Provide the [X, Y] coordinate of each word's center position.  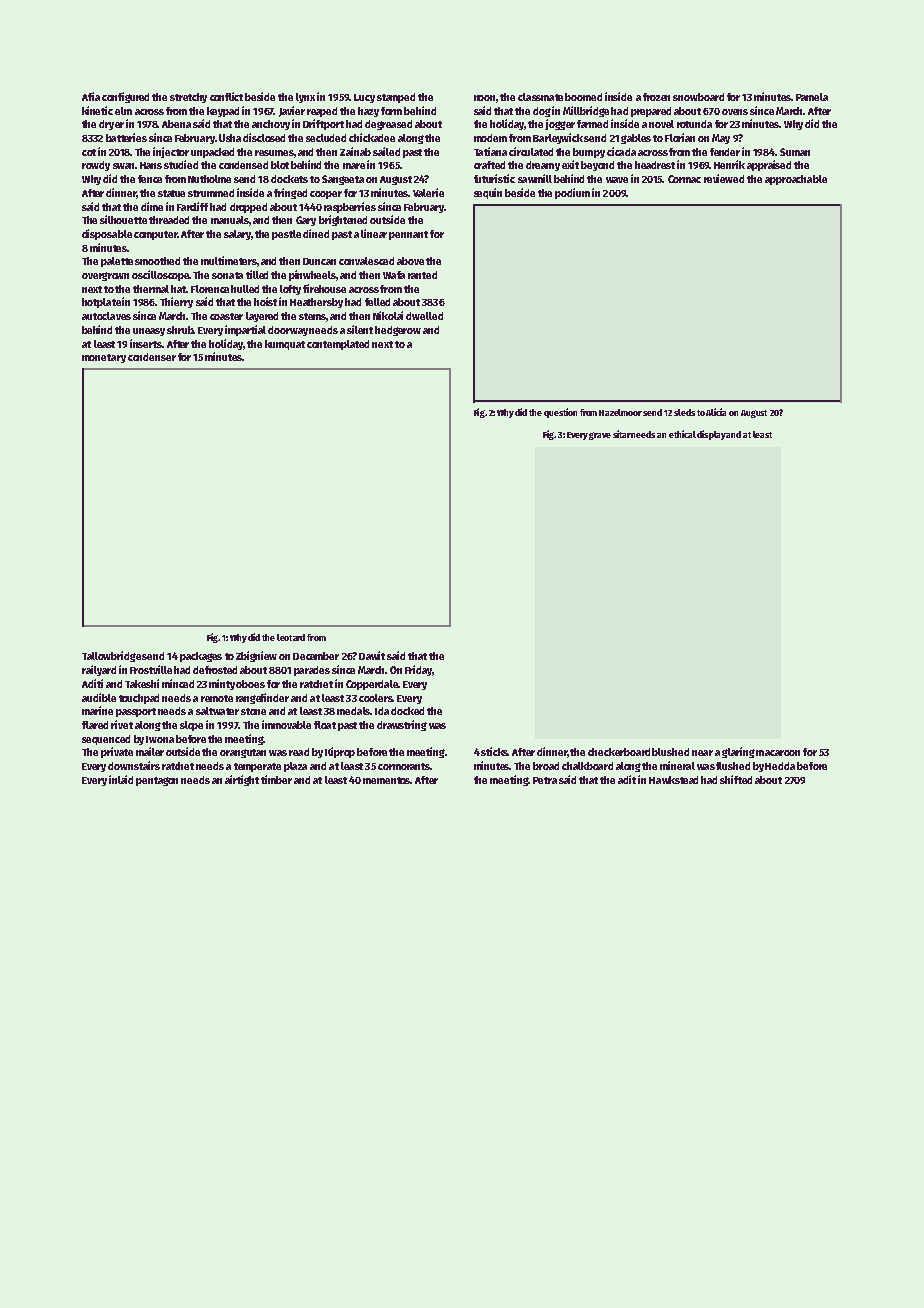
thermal [151, 289]
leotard [291, 637]
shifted [736, 779]
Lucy [364, 98]
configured [125, 97]
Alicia [716, 412]
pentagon [157, 781]
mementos [387, 780]
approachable [796, 180]
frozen [656, 97]
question [560, 413]
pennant [408, 235]
